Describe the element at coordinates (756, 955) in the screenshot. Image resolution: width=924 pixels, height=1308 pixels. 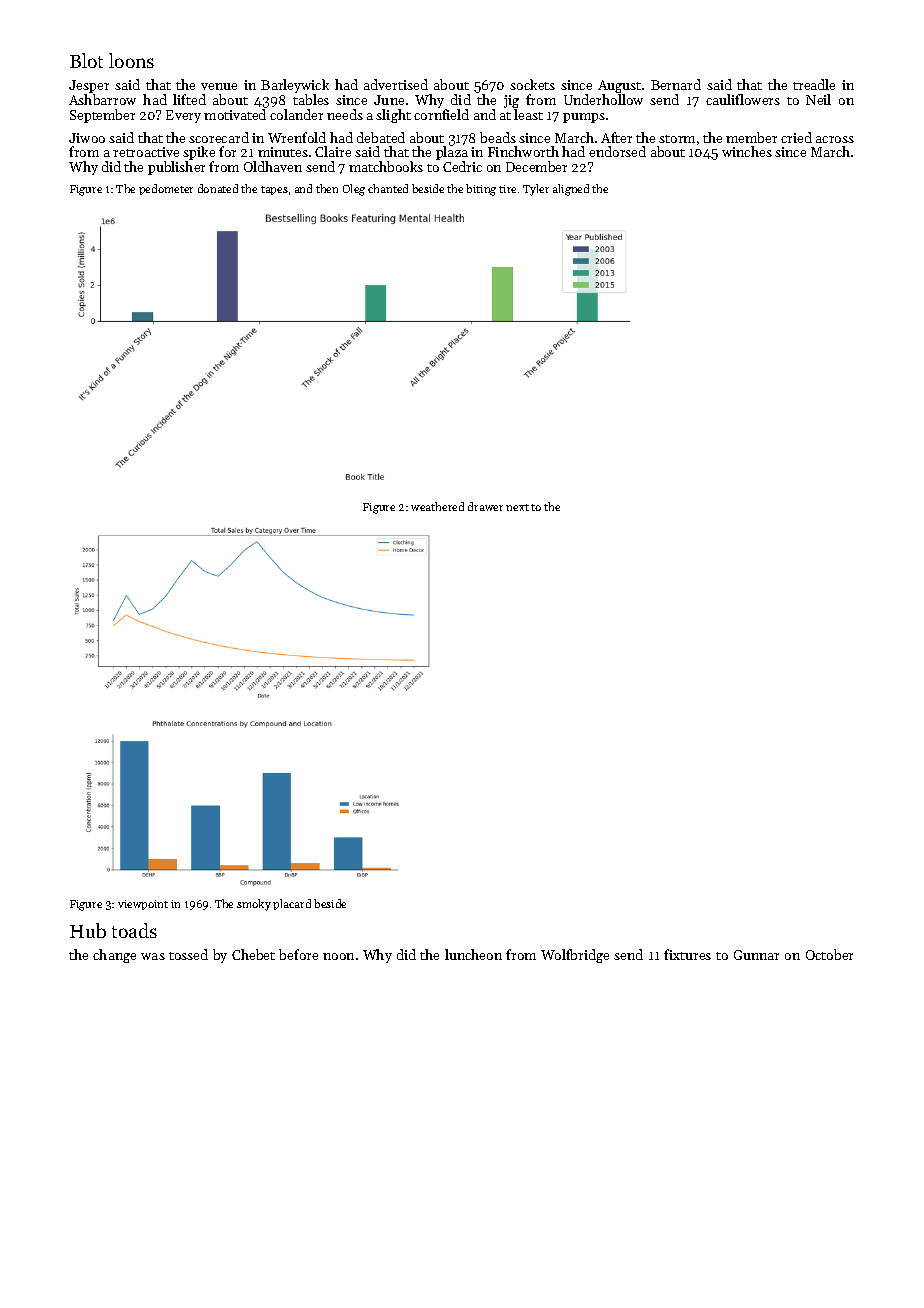
I see `Gunnar` at that location.
